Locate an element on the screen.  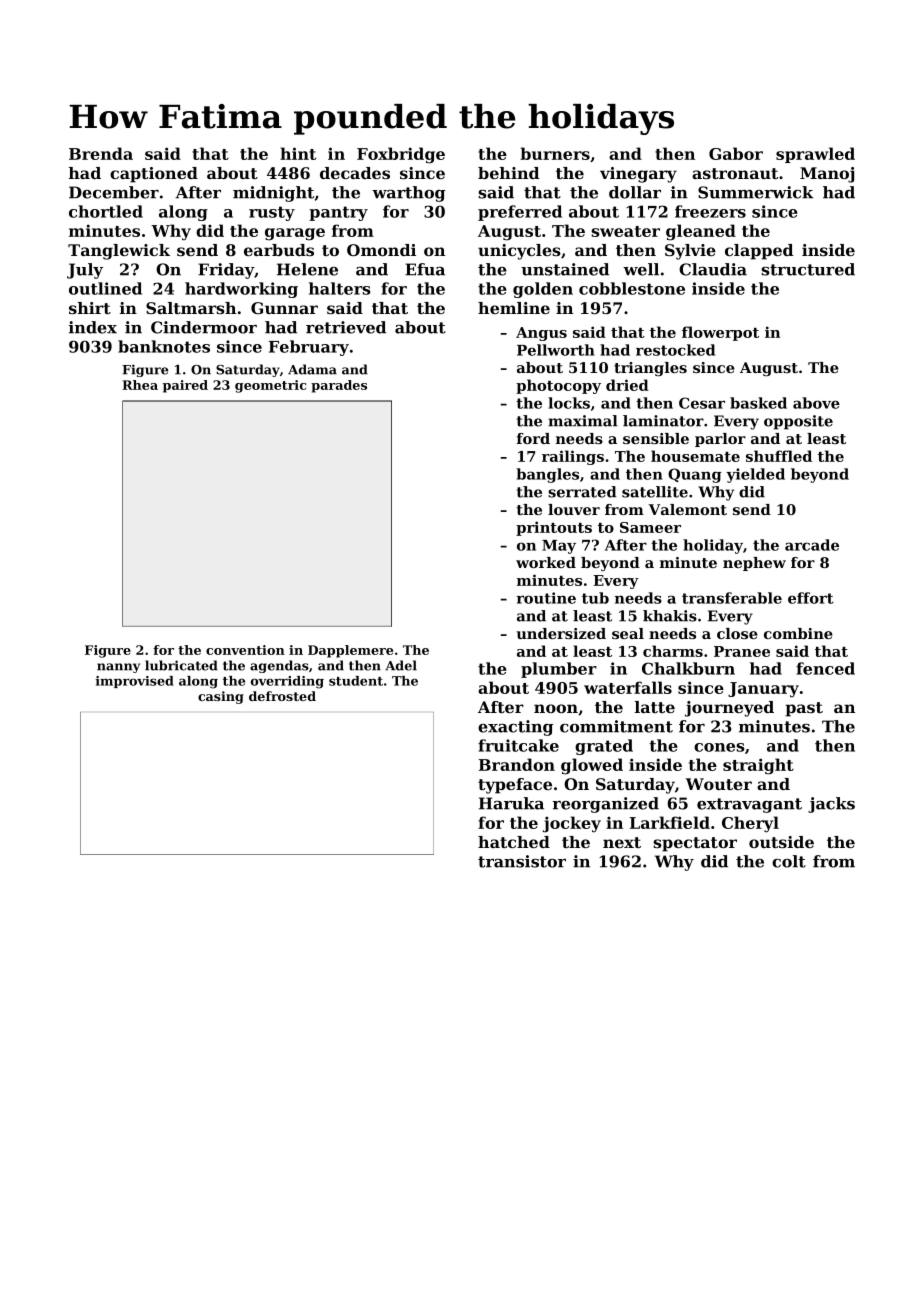
transistor is located at coordinates (522, 861).
